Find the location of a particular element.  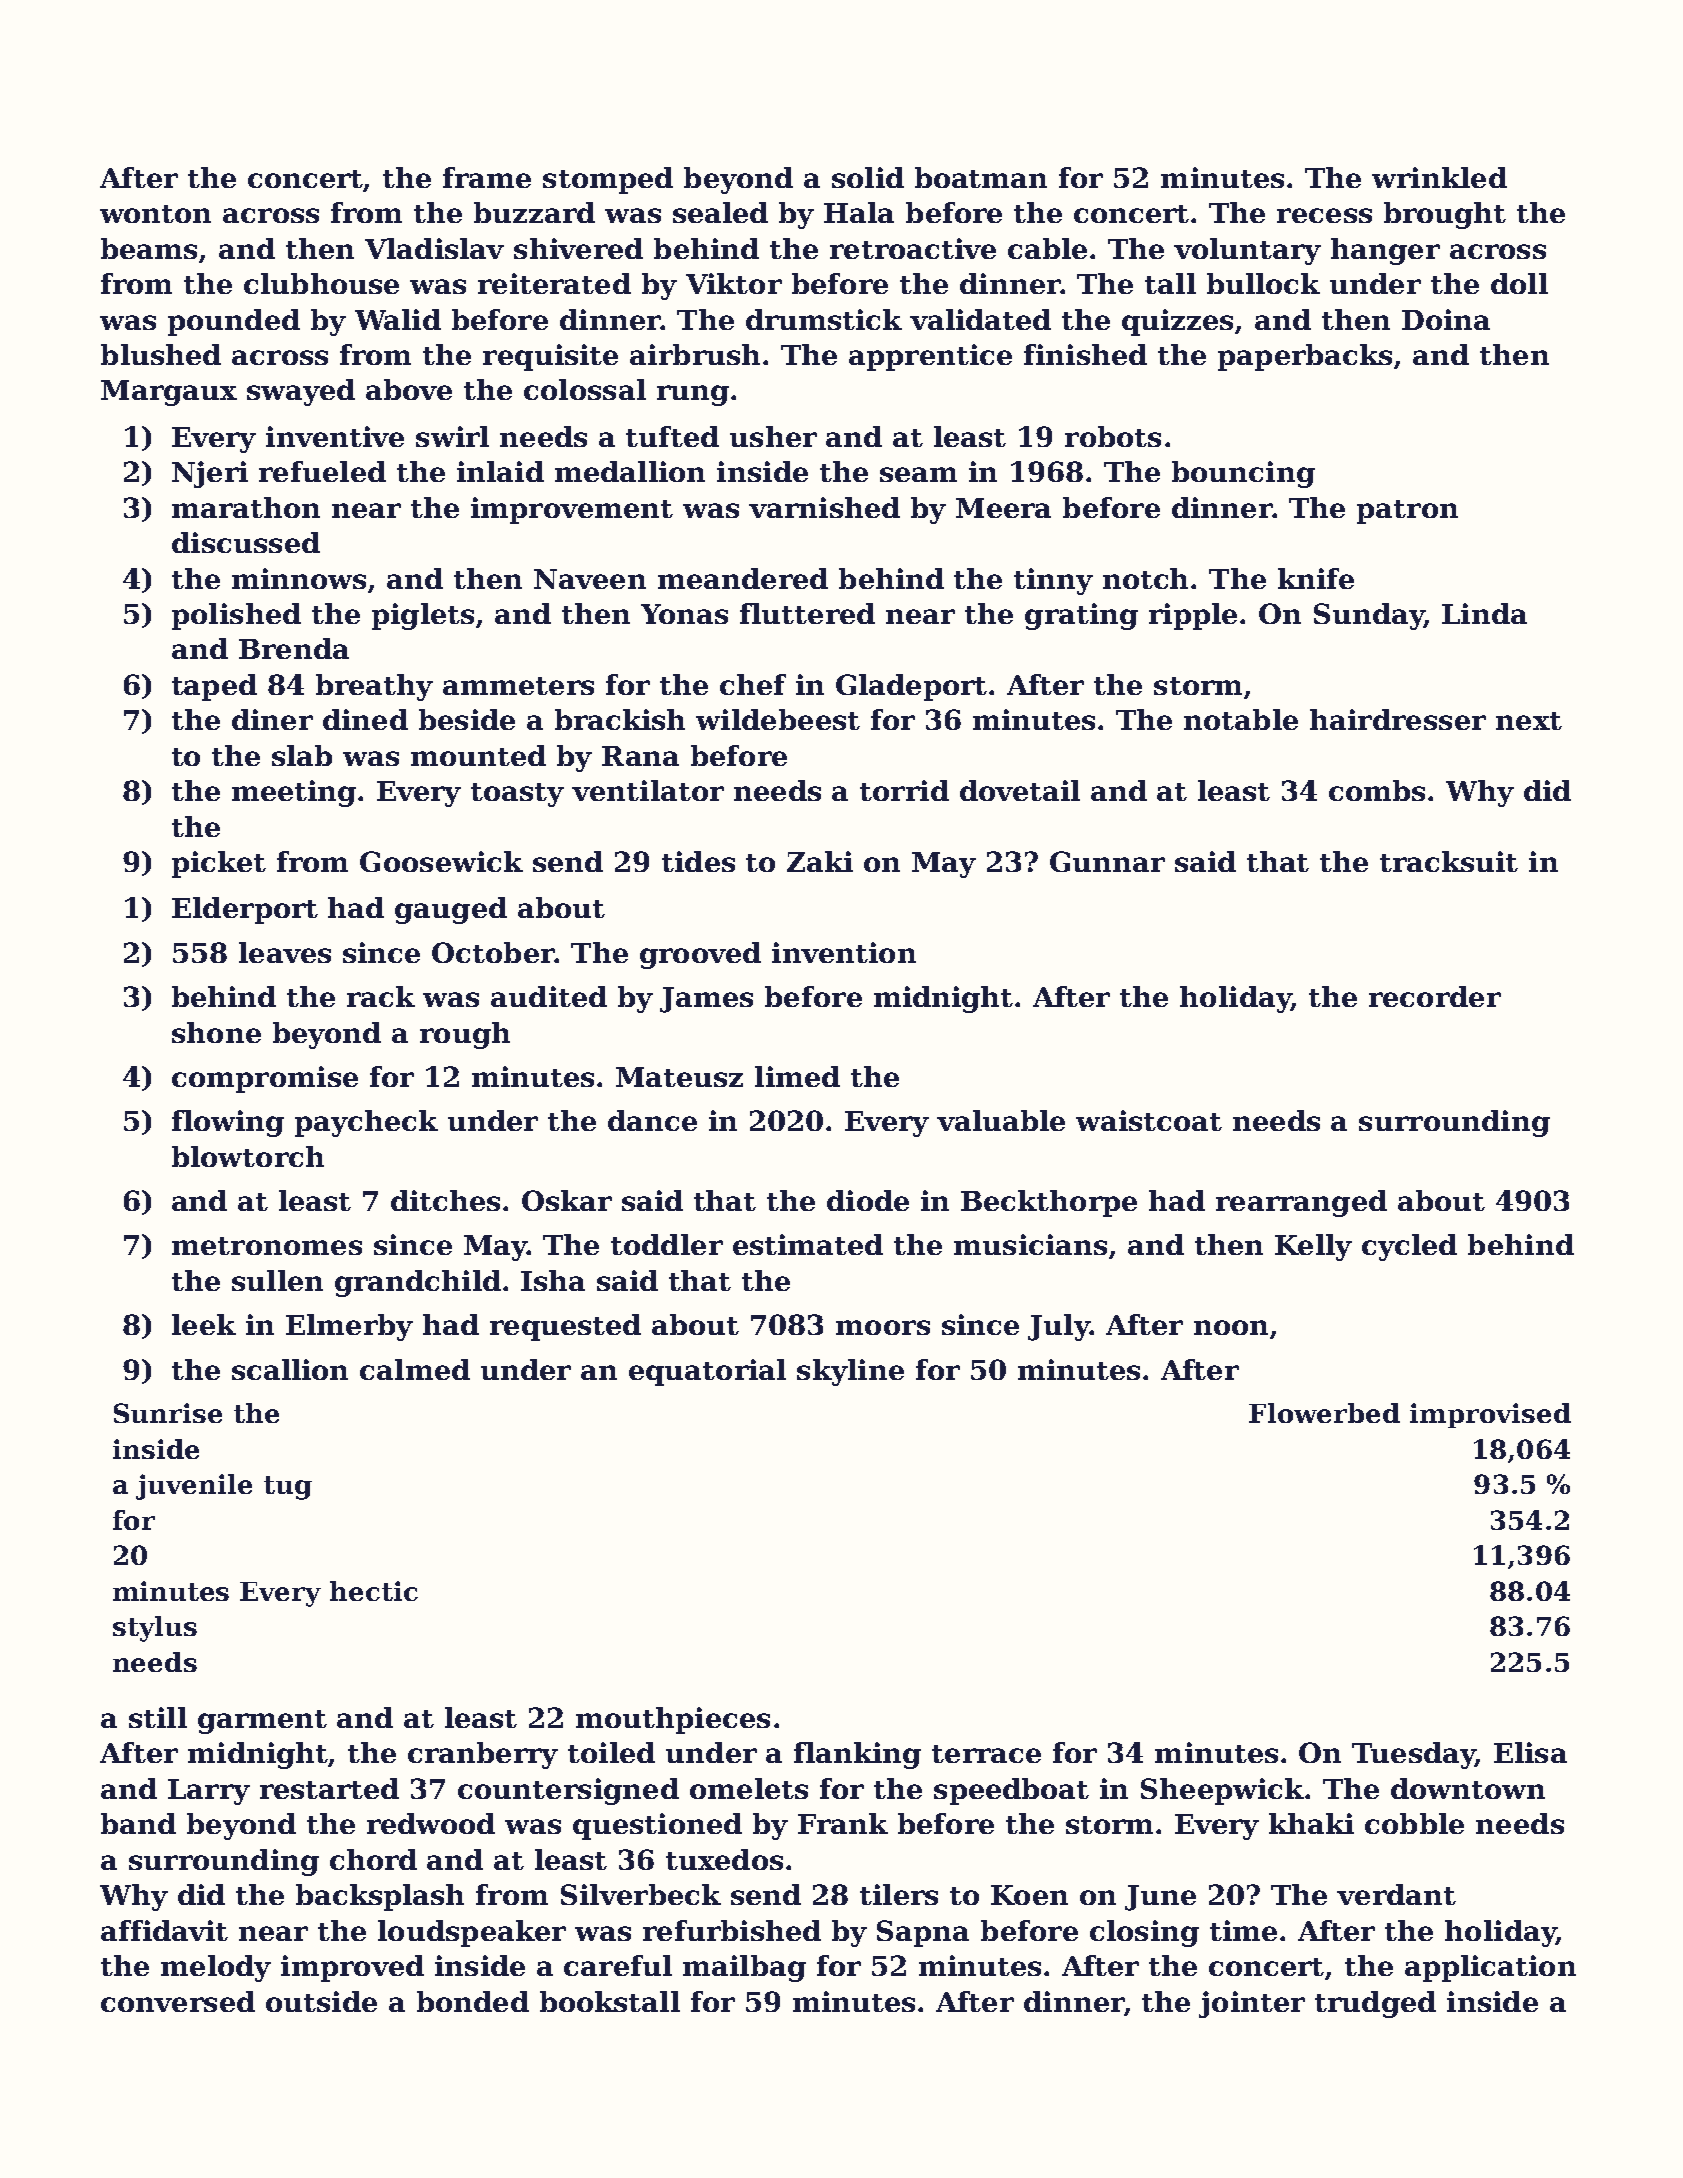

solid is located at coordinates (868, 177).
